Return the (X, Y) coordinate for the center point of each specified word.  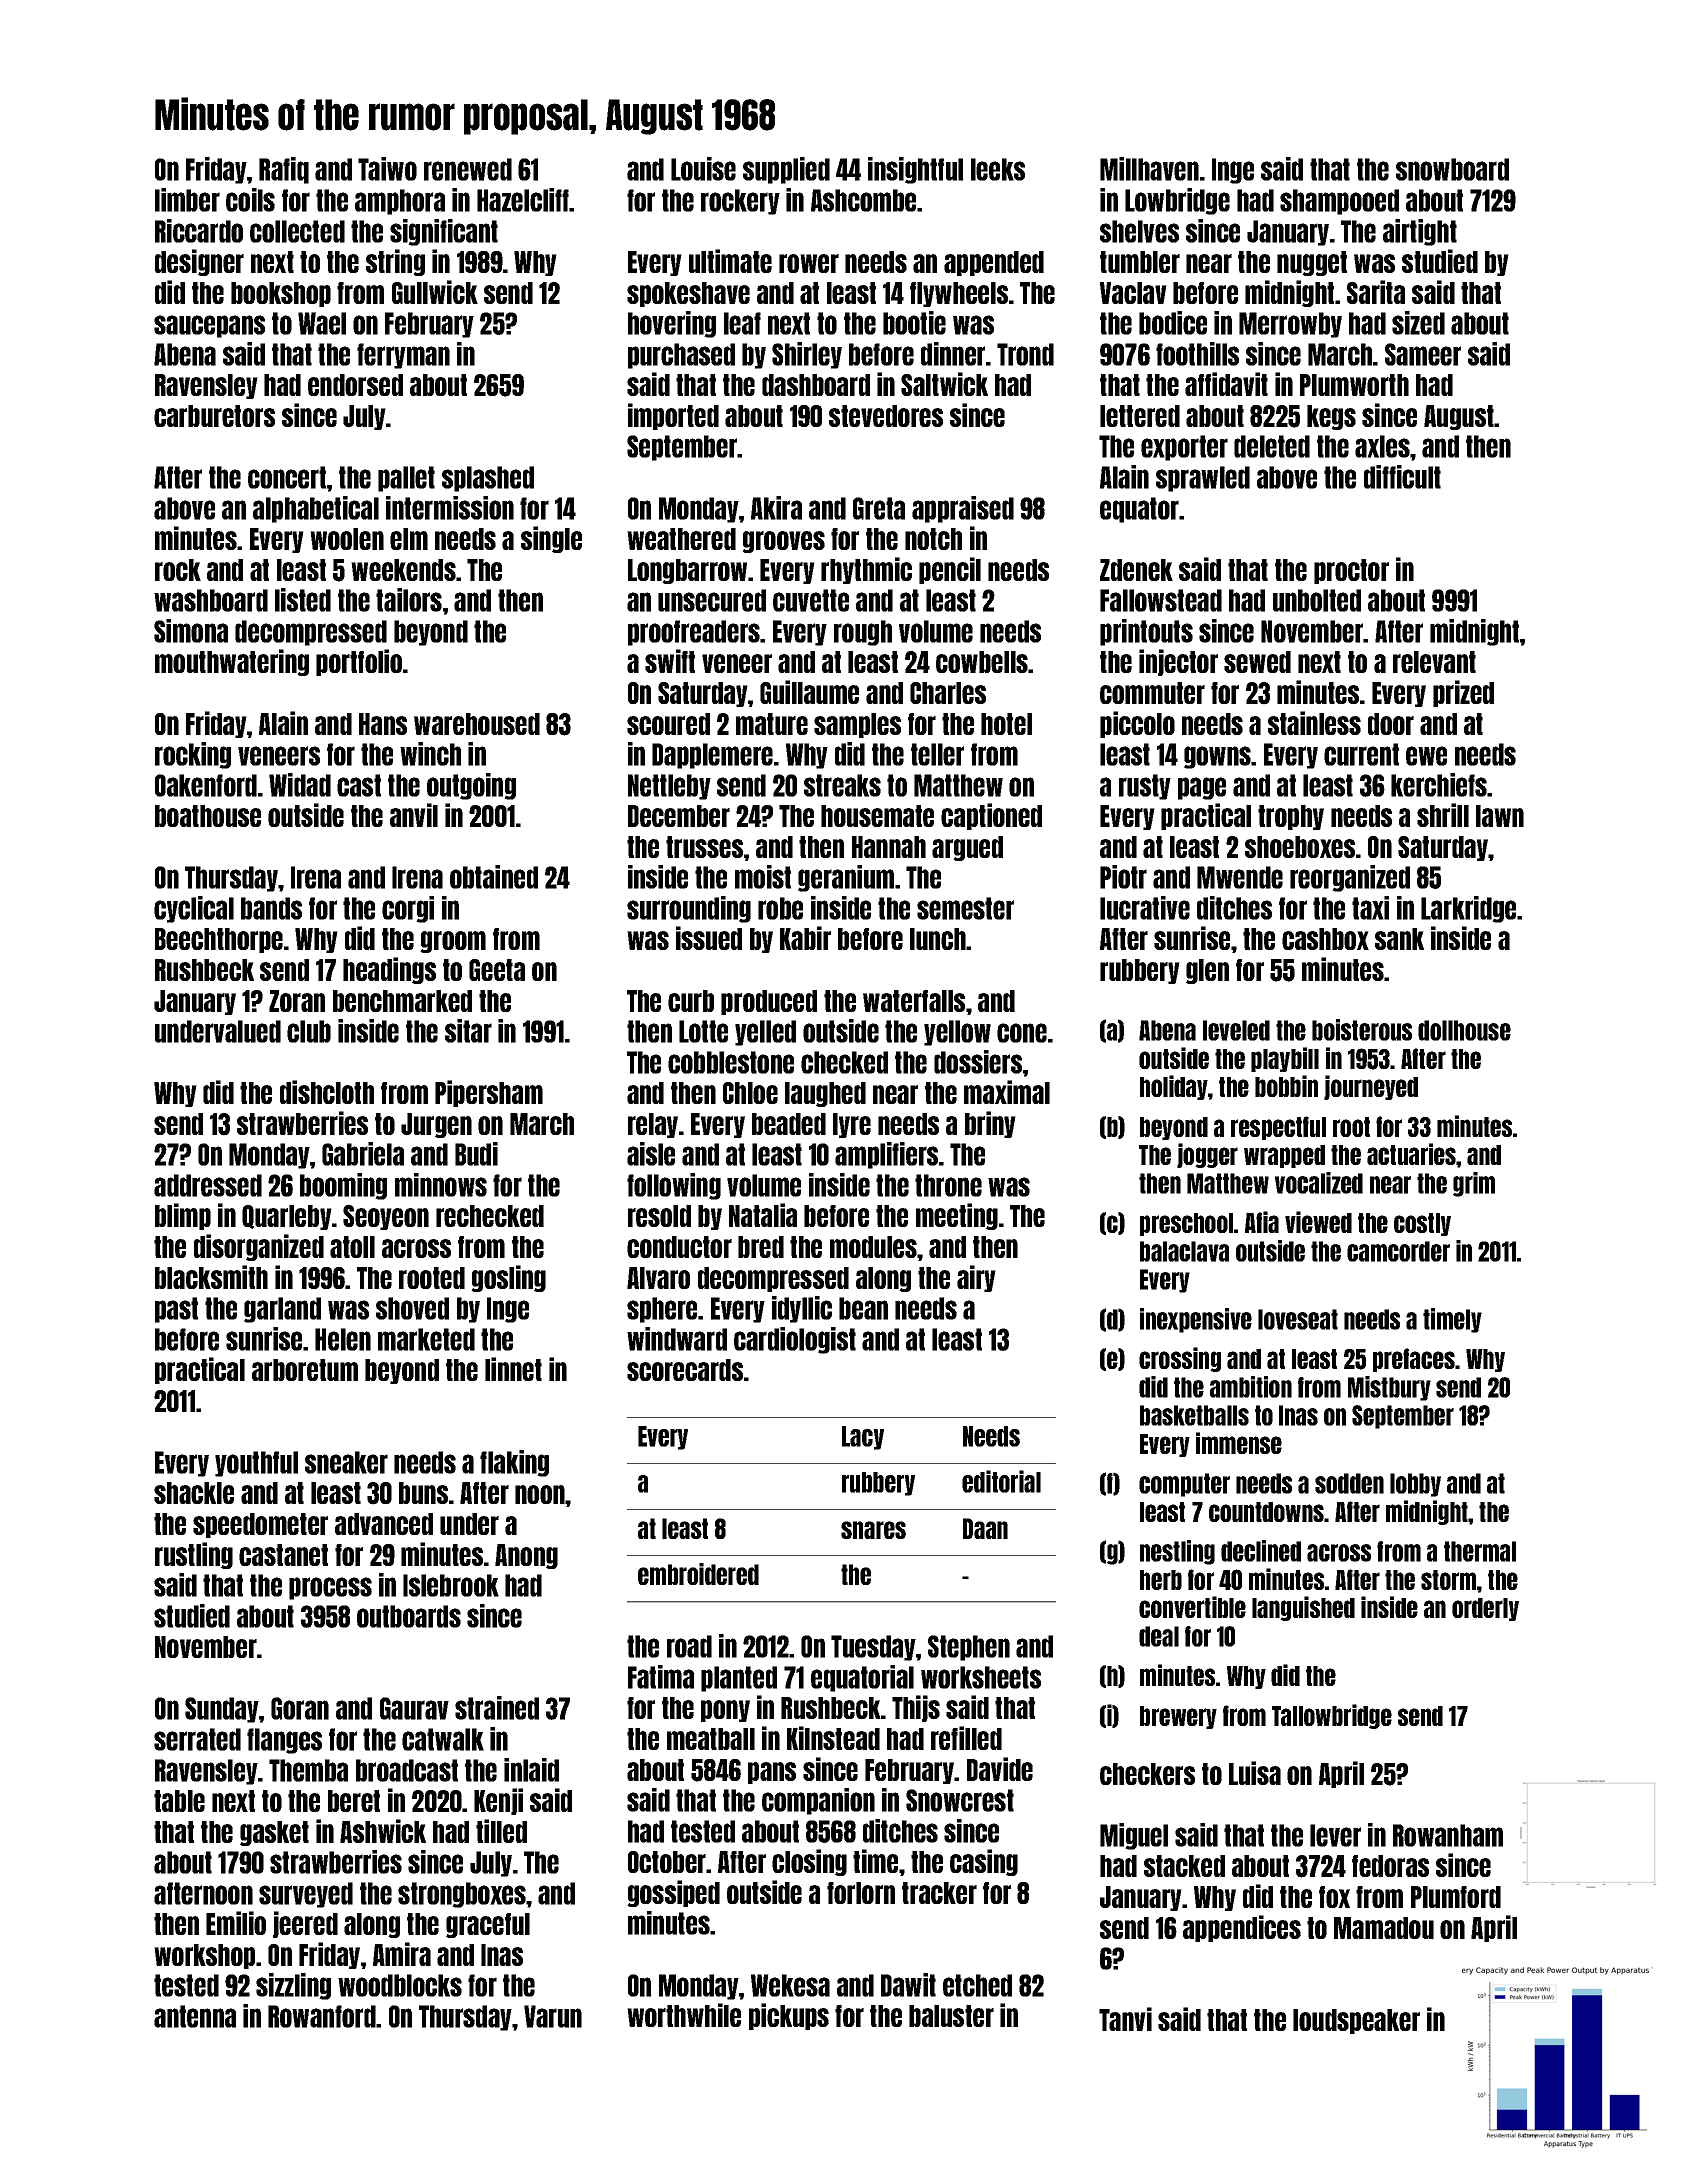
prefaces (1414, 1360)
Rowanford (322, 2016)
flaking (514, 1463)
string (395, 262)
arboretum (305, 1370)
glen (1207, 971)
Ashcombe (863, 200)
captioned (991, 816)
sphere (662, 1310)
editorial (1001, 1481)
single (551, 539)
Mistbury (1389, 1388)
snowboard (1452, 169)
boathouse (208, 816)
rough (863, 633)
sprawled (1203, 479)
